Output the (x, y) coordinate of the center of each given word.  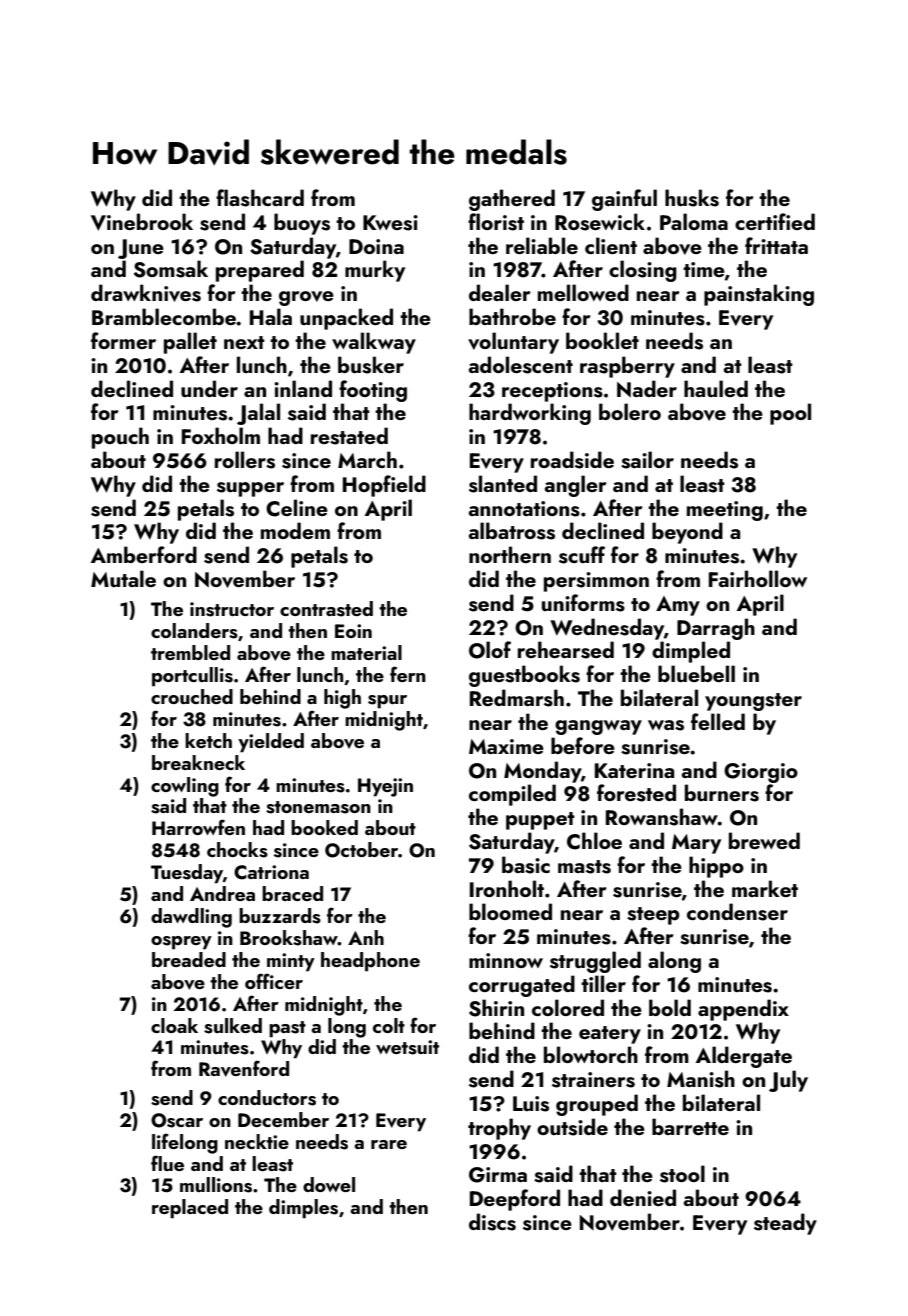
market (765, 888)
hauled (716, 388)
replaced (190, 1209)
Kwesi (390, 223)
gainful (624, 200)
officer (274, 981)
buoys (302, 224)
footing (373, 391)
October (361, 850)
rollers (245, 460)
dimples (303, 1209)
